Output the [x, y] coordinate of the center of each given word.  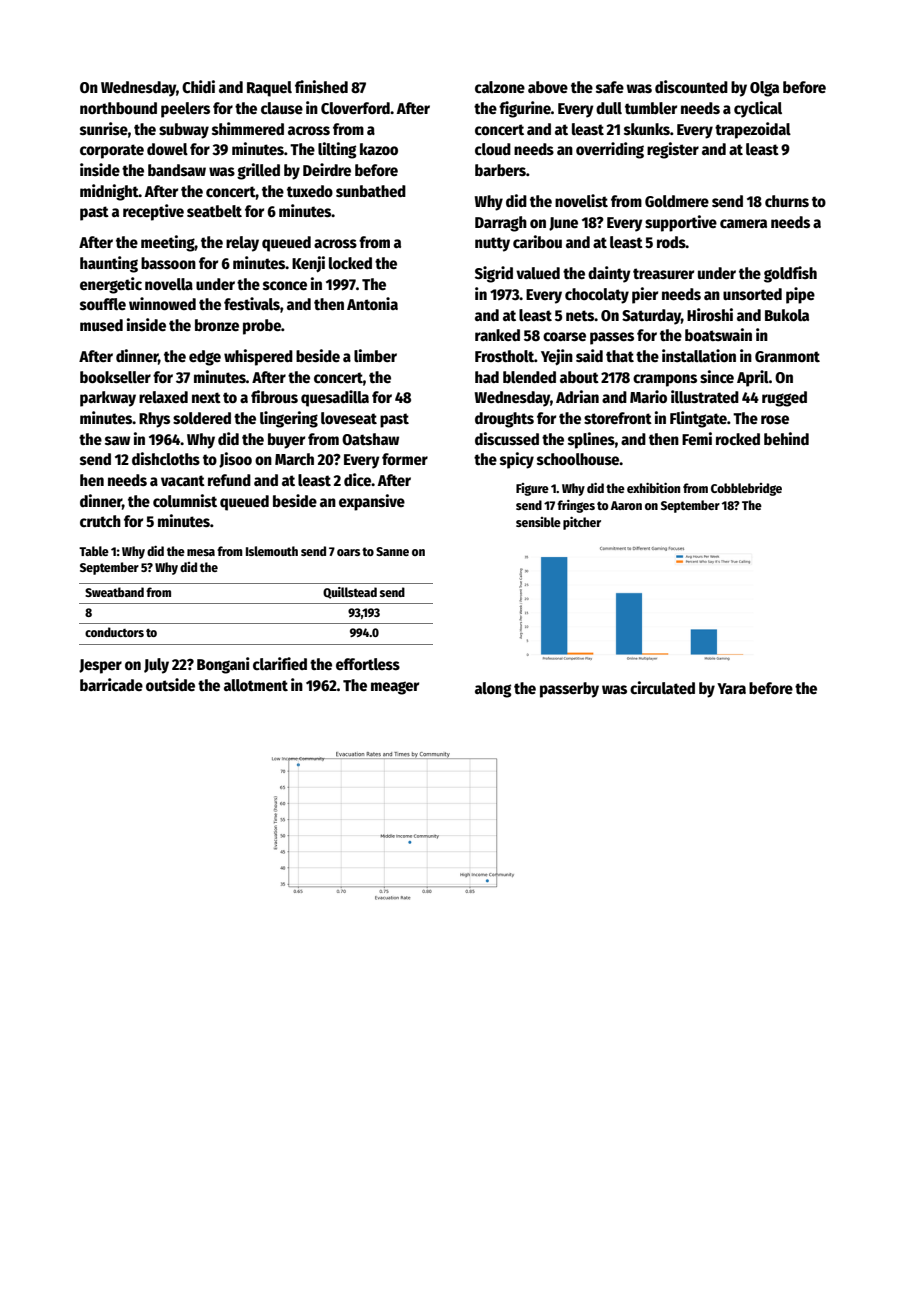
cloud [493, 149]
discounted [691, 87]
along [493, 690]
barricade [111, 684]
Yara [731, 688]
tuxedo [310, 191]
